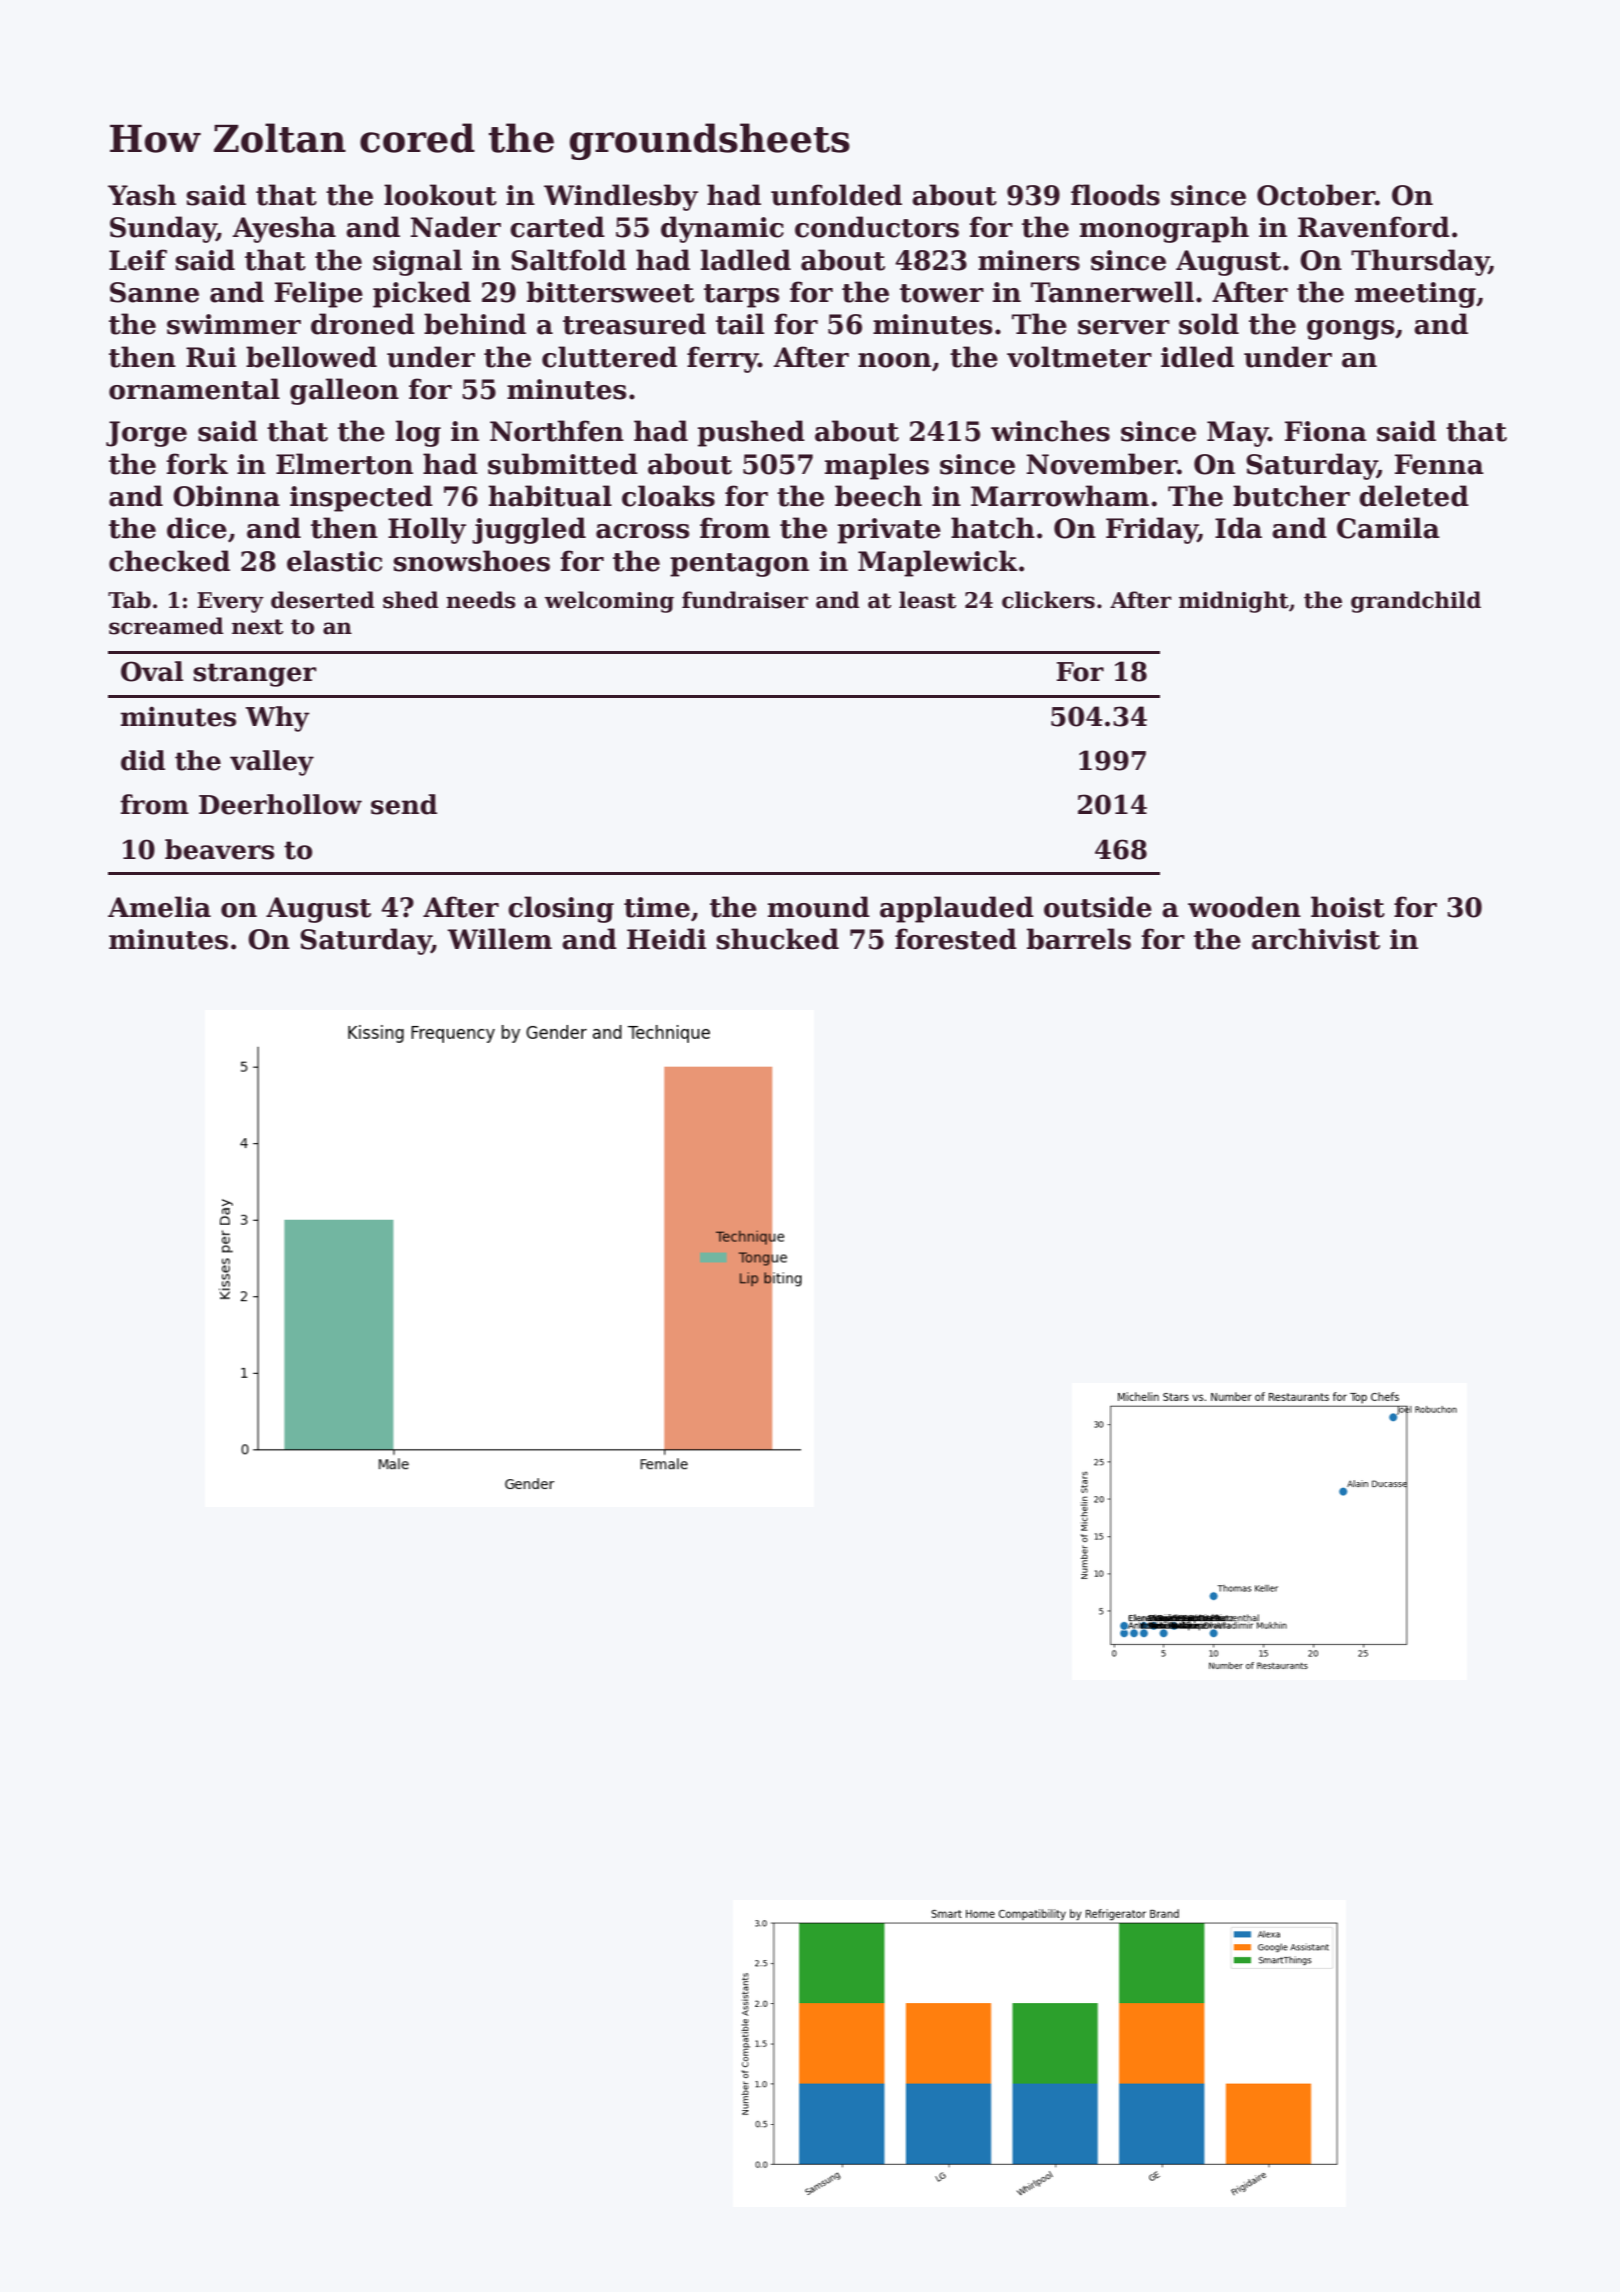 This screenshot has height=2292, width=1620. What do you see at coordinates (740, 324) in the screenshot?
I see `tail` at bounding box center [740, 324].
